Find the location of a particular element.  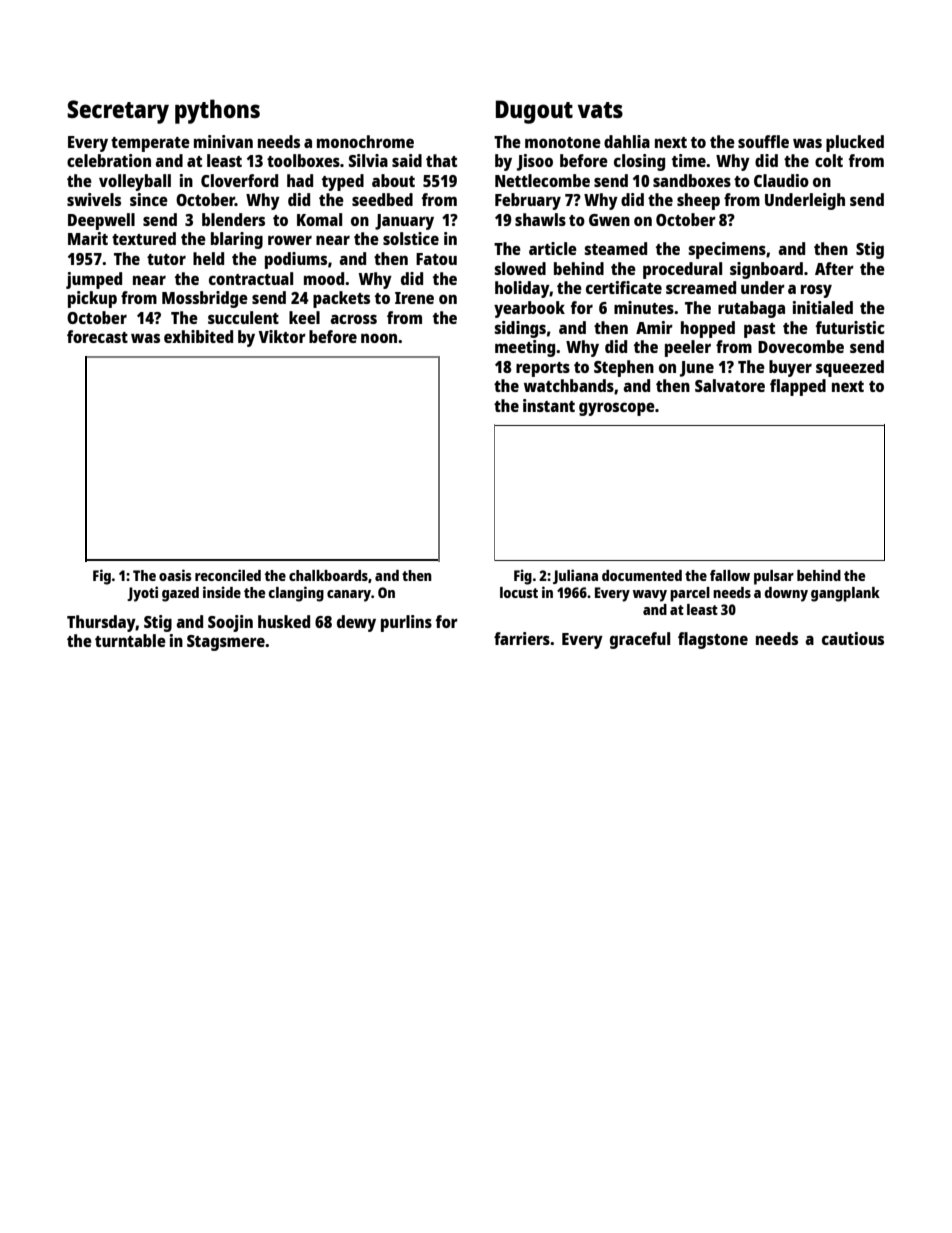

pulsar is located at coordinates (774, 577).
